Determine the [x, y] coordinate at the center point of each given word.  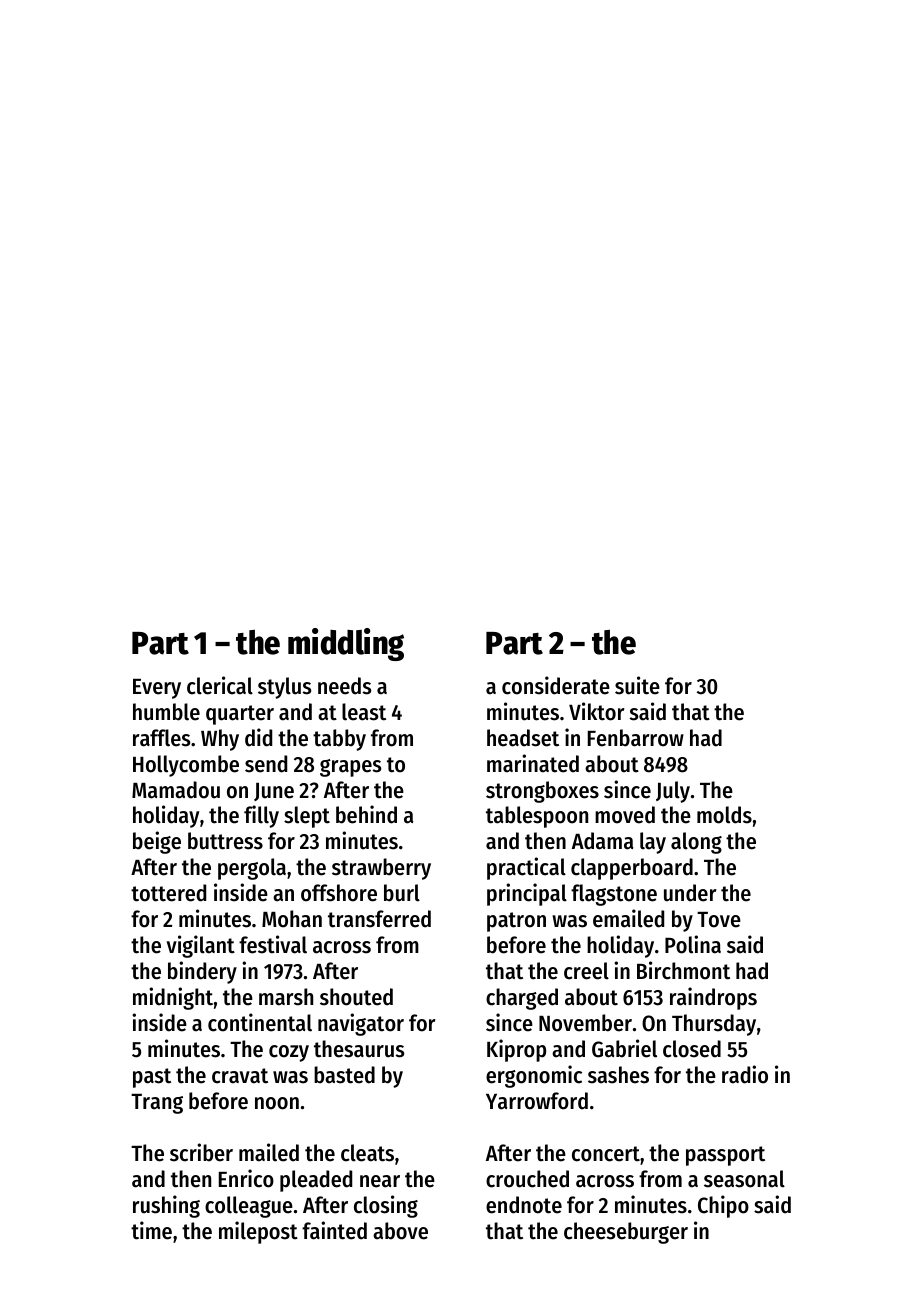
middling [346, 644]
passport [725, 1156]
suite [637, 685]
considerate [556, 685]
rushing [166, 1206]
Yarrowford [537, 1101]
